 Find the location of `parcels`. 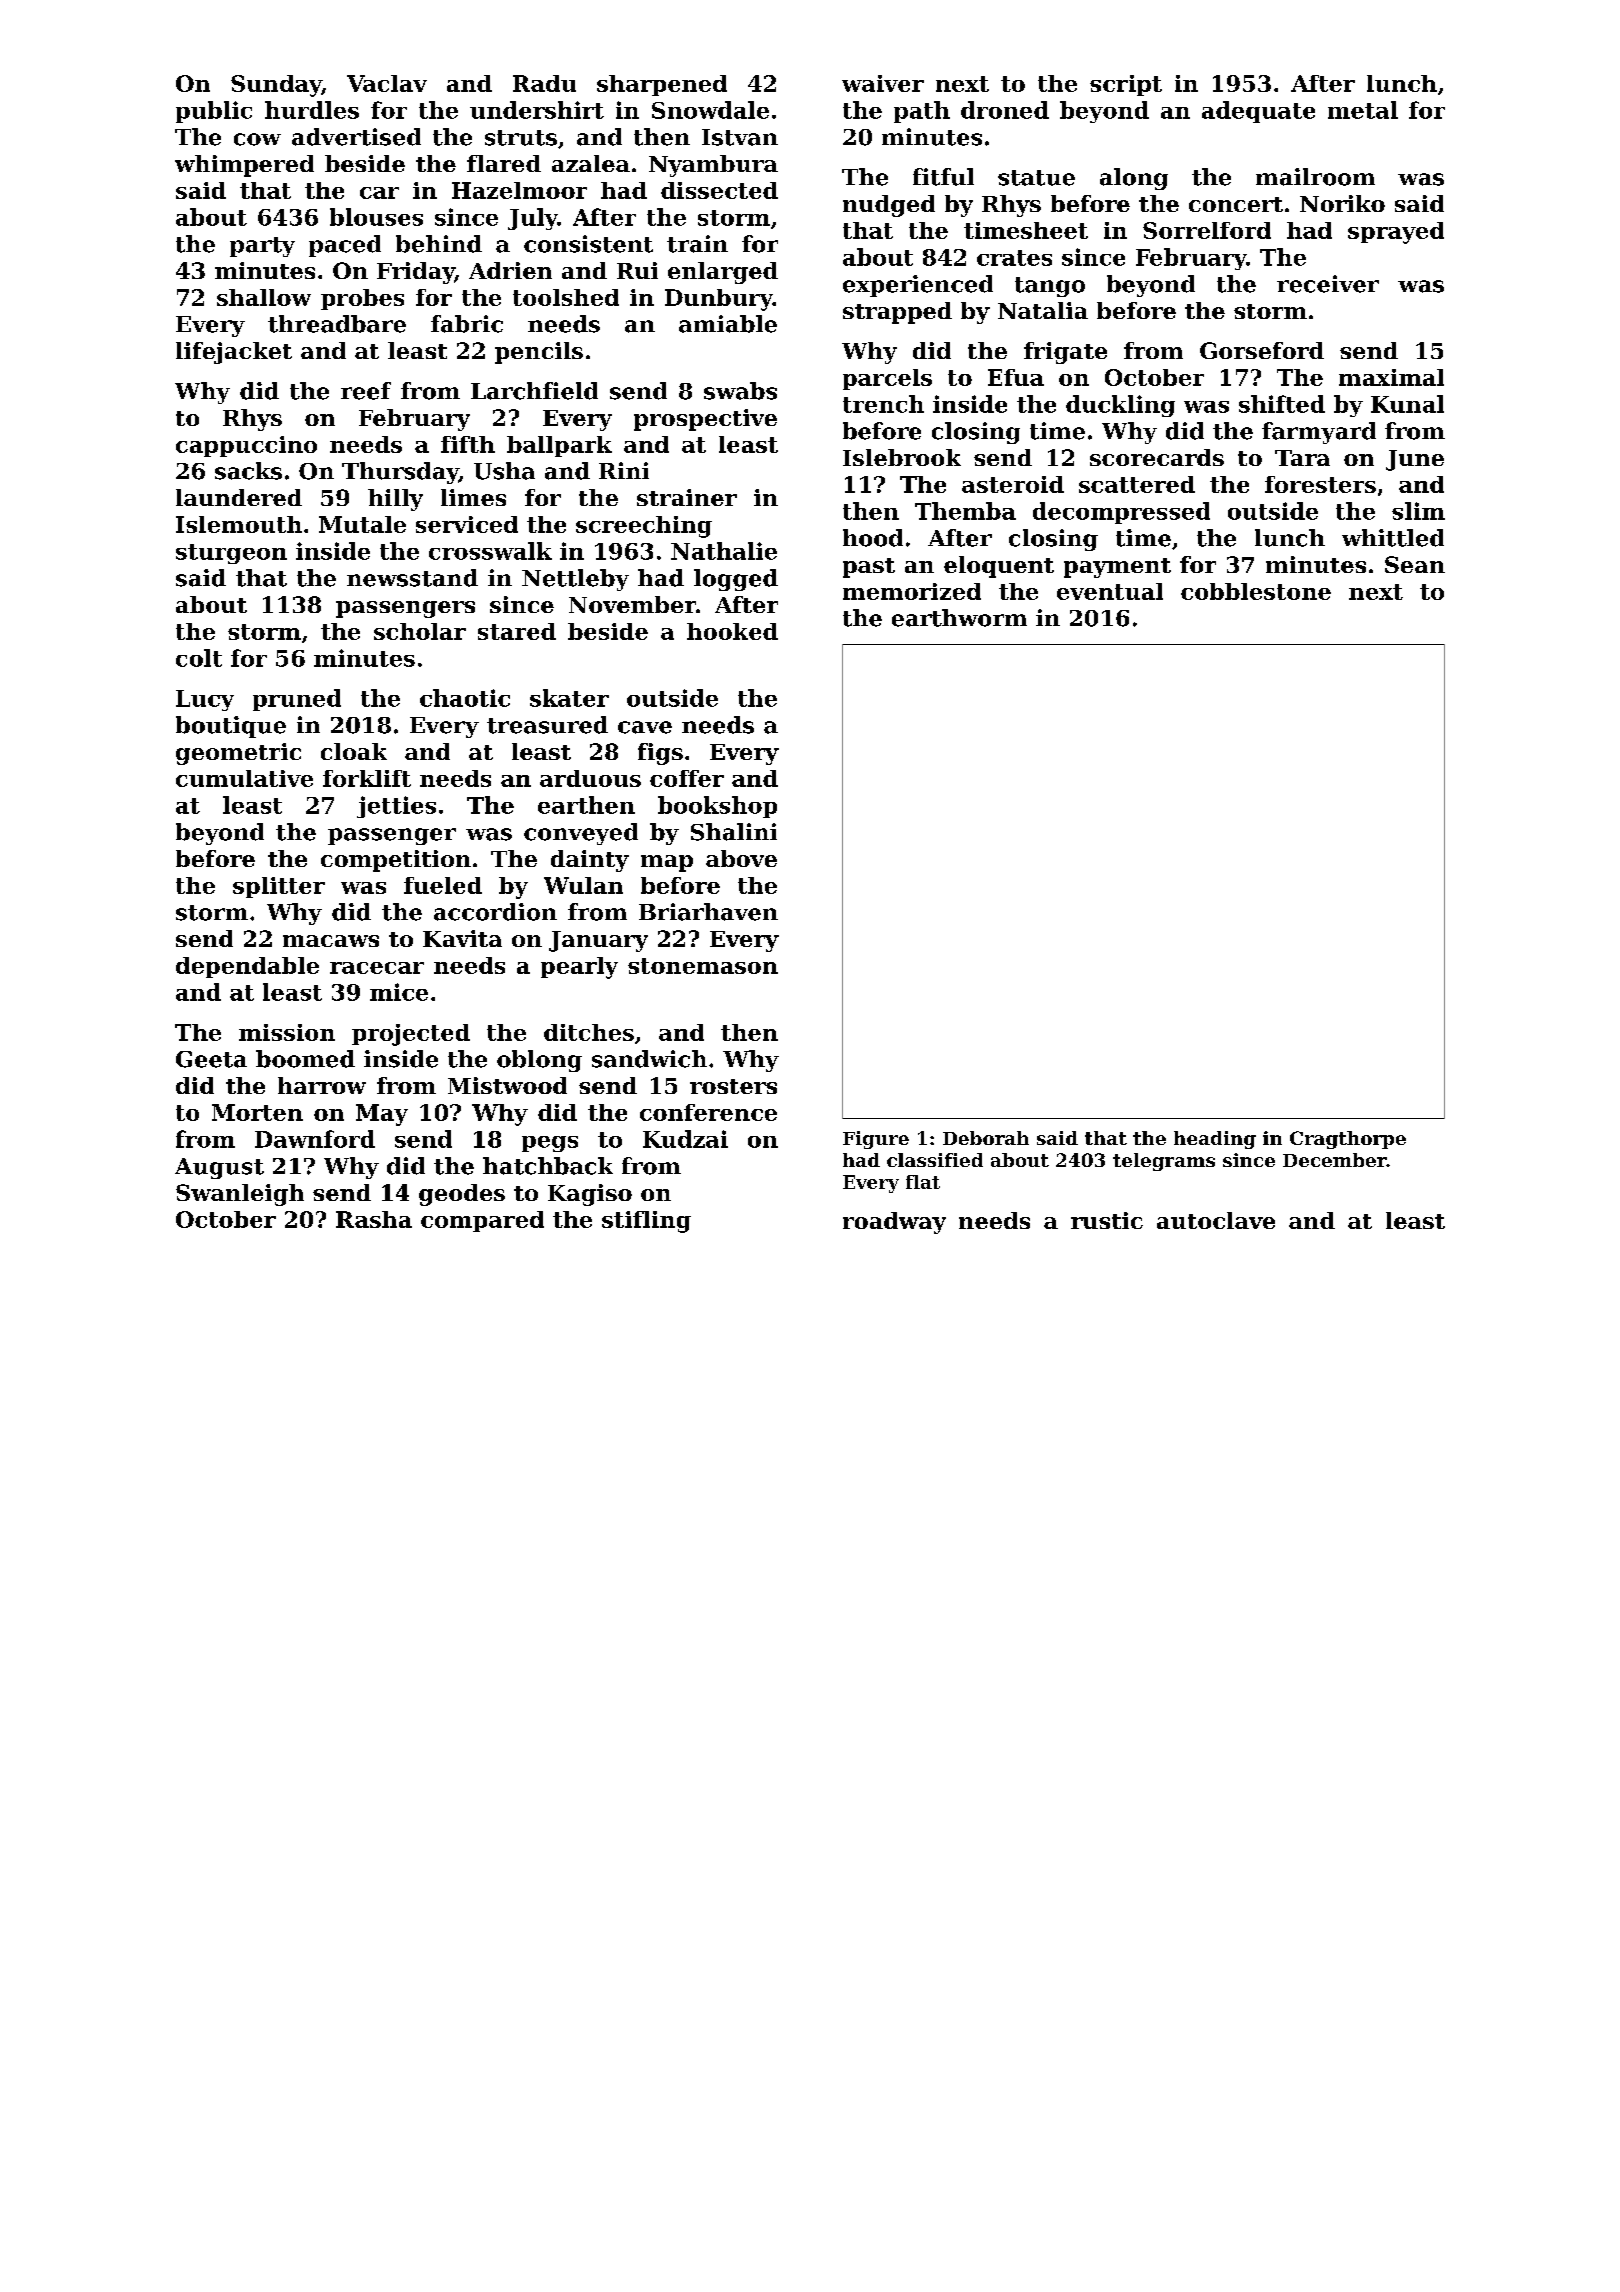

parcels is located at coordinates (887, 379).
